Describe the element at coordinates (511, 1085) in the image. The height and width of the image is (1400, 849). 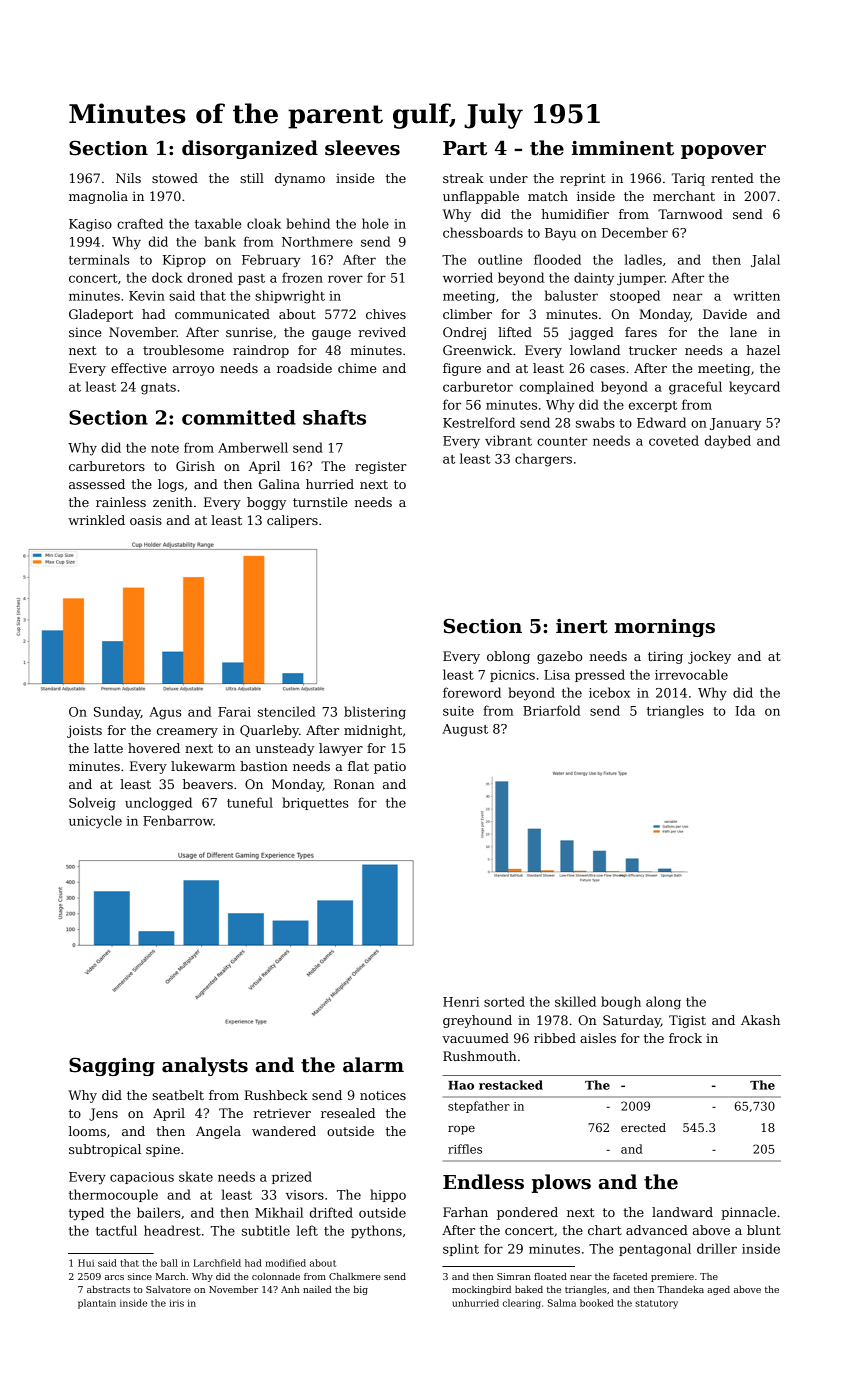
I see `restacked` at that location.
